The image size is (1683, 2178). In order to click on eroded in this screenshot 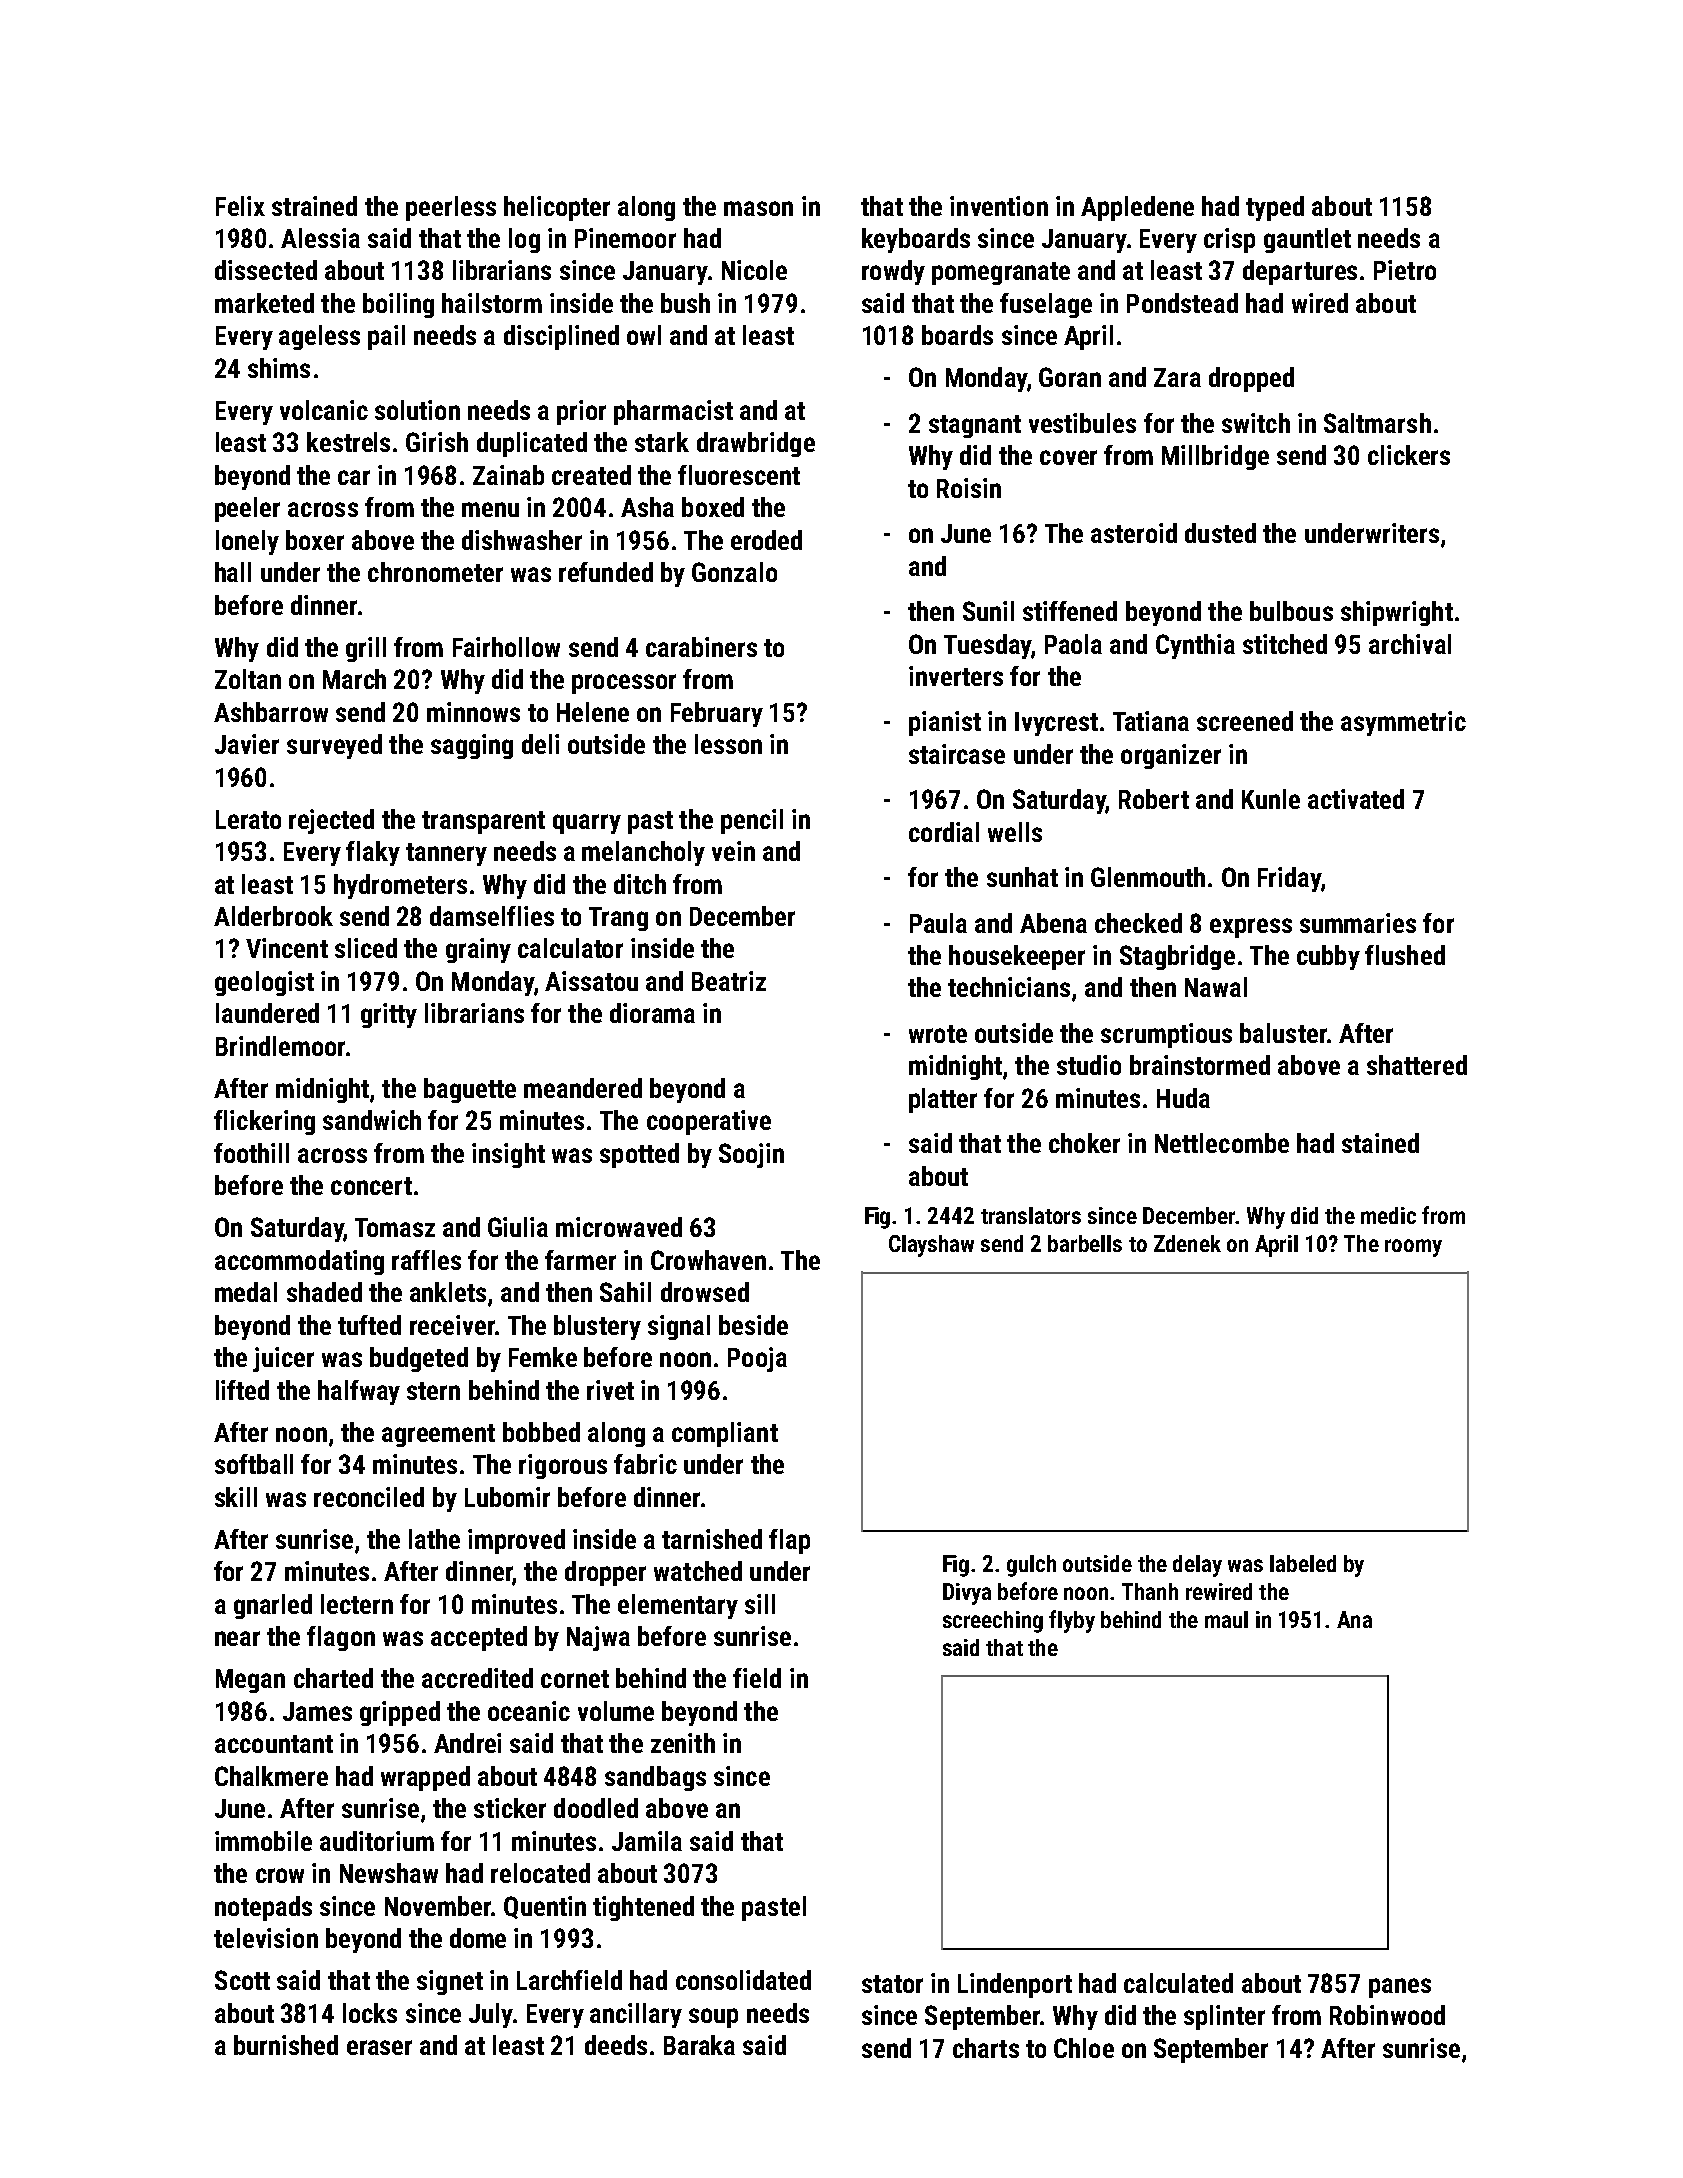, I will do `click(766, 540)`.
